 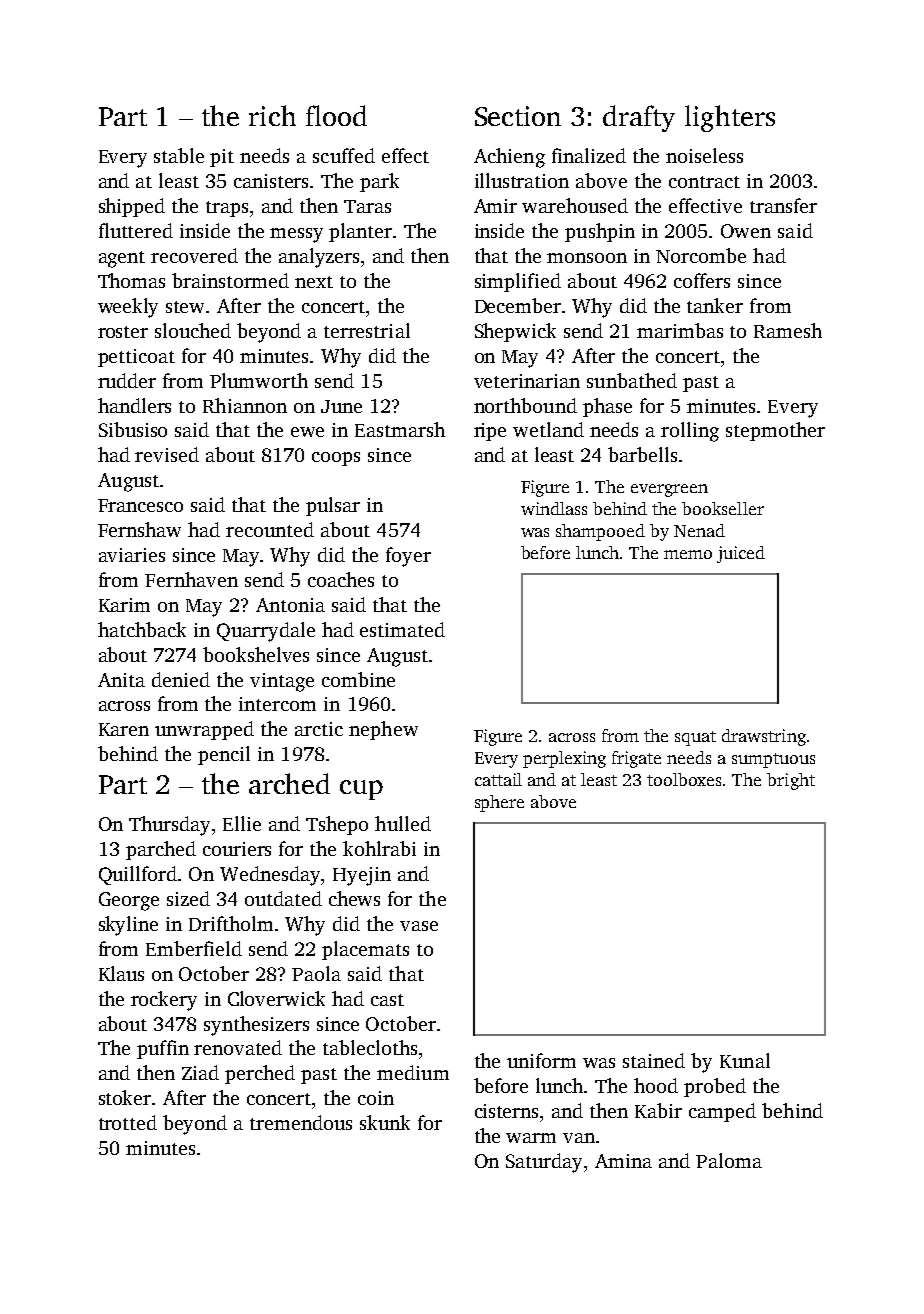 I want to click on flood, so click(x=336, y=115).
